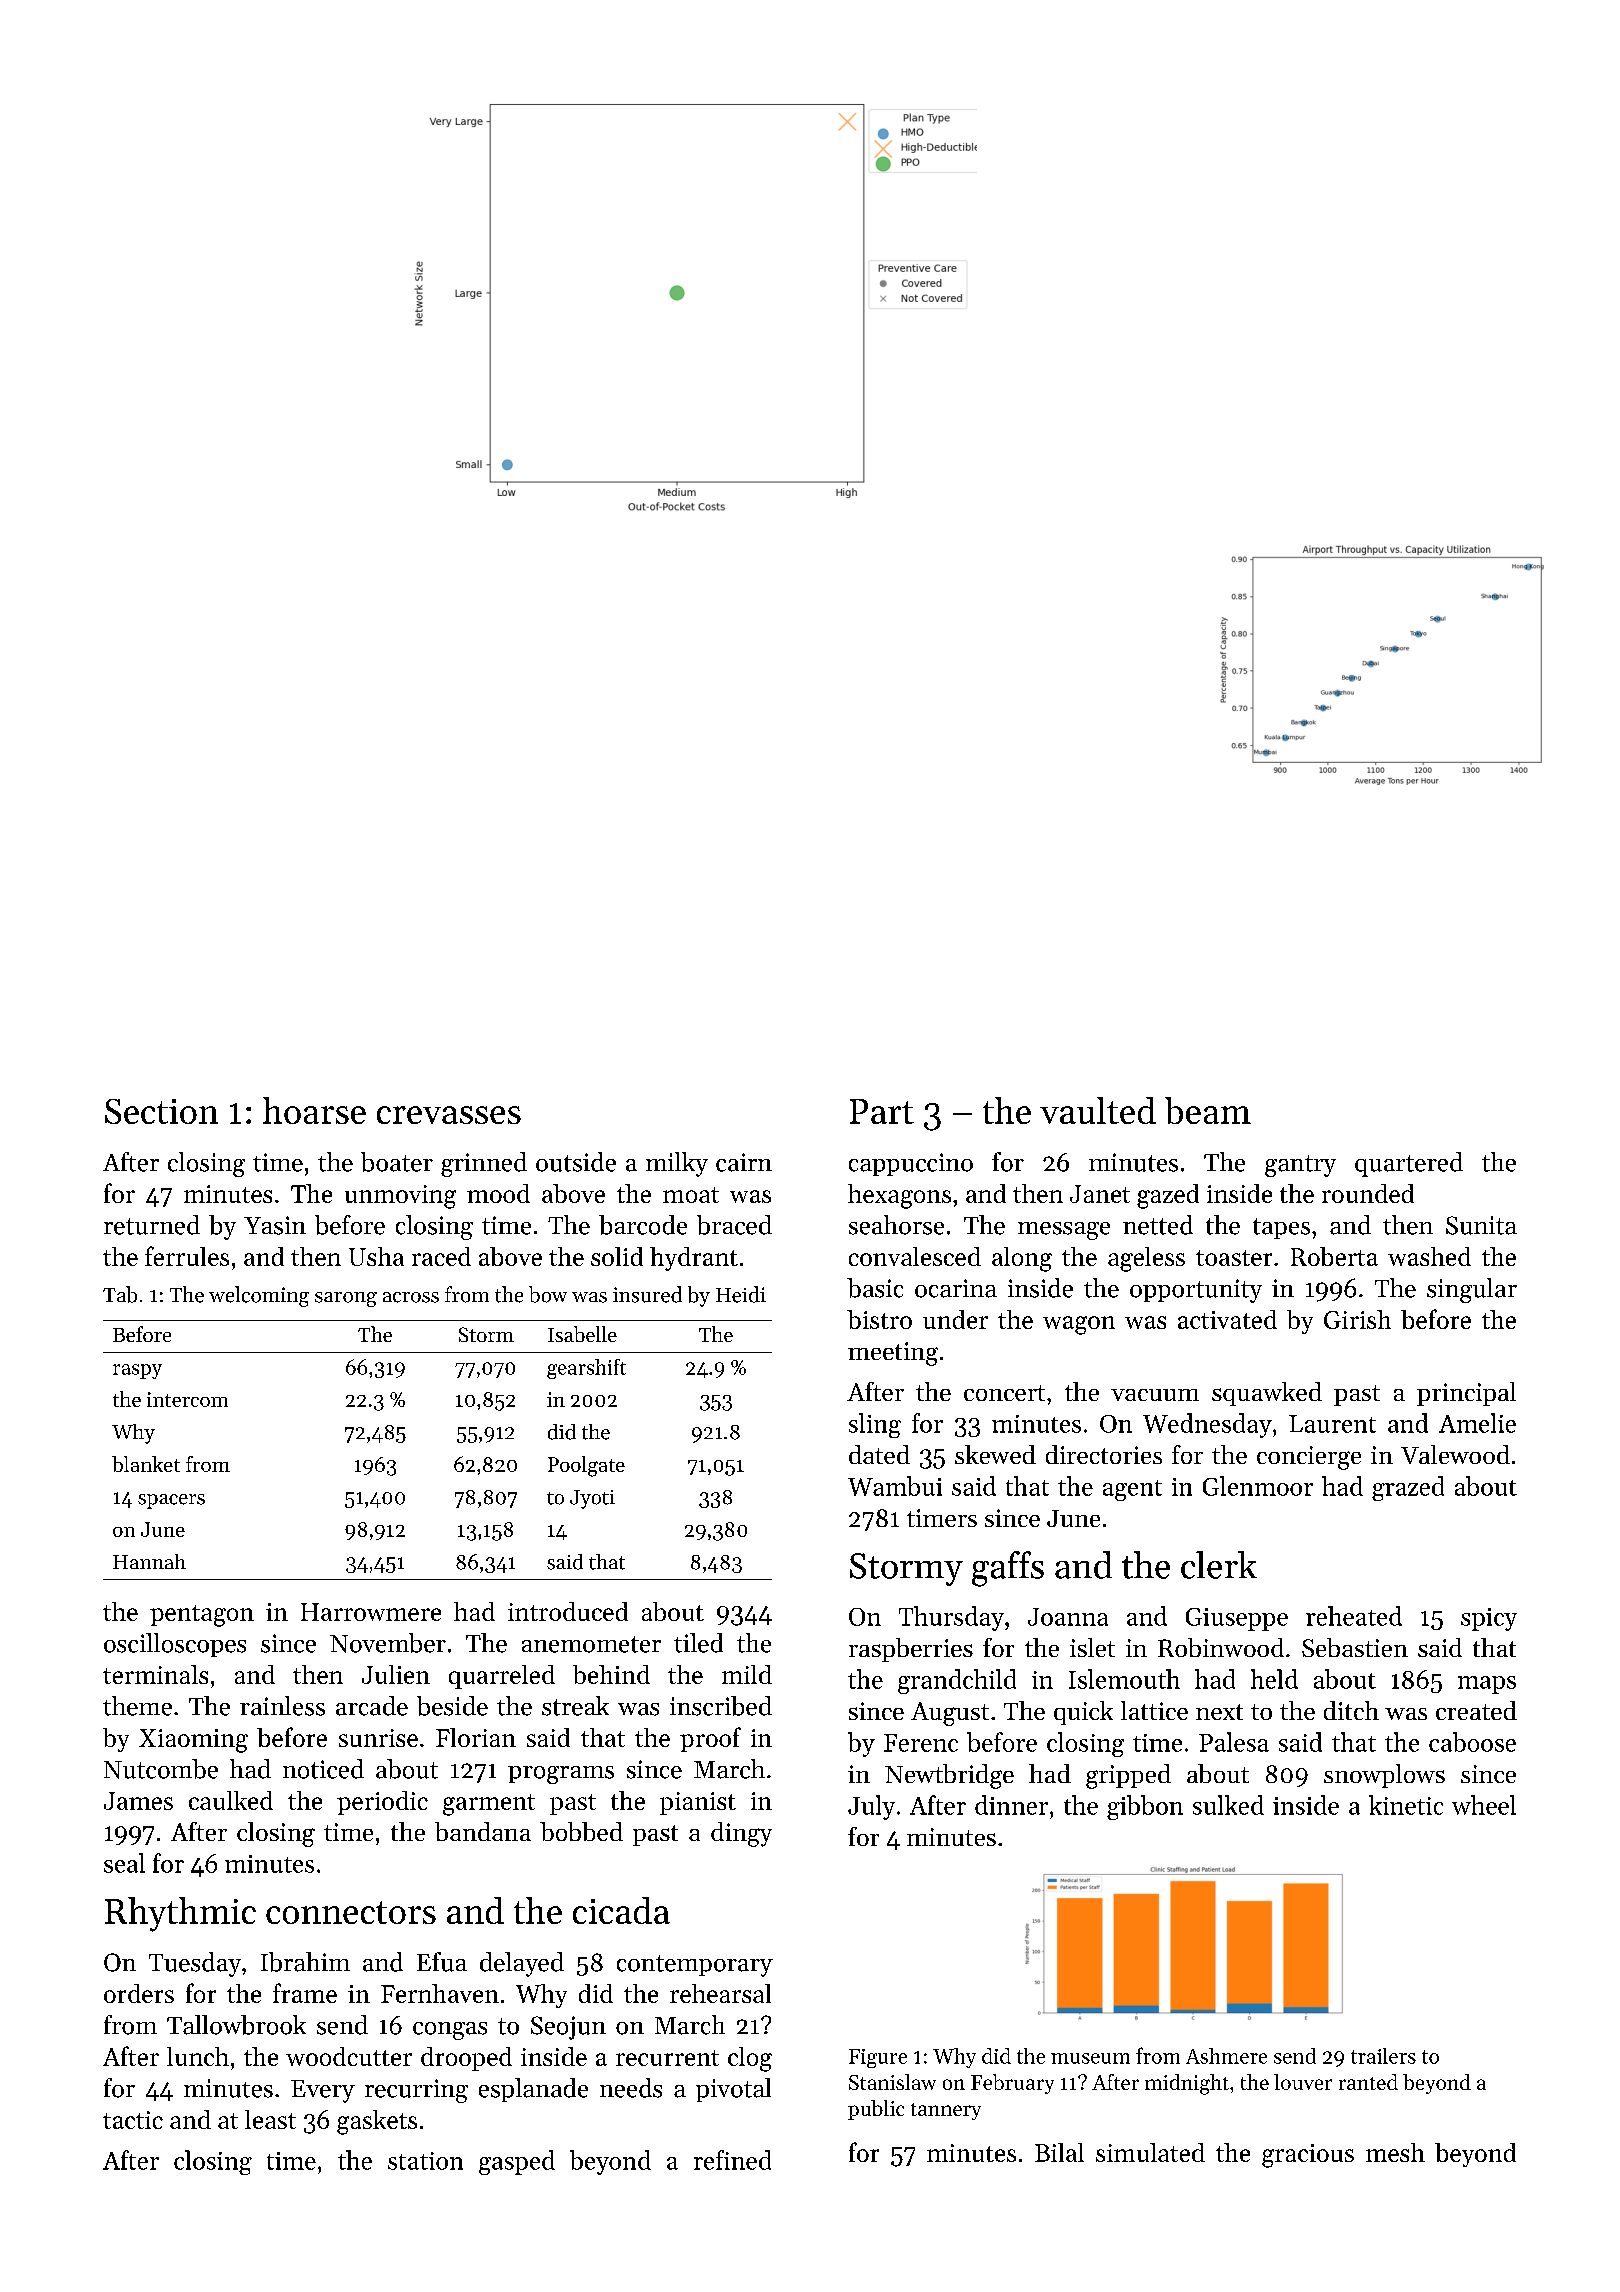 Image resolution: width=1620 pixels, height=2292 pixels. Describe the element at coordinates (1237, 1619) in the screenshot. I see `Giuseppe` at that location.
